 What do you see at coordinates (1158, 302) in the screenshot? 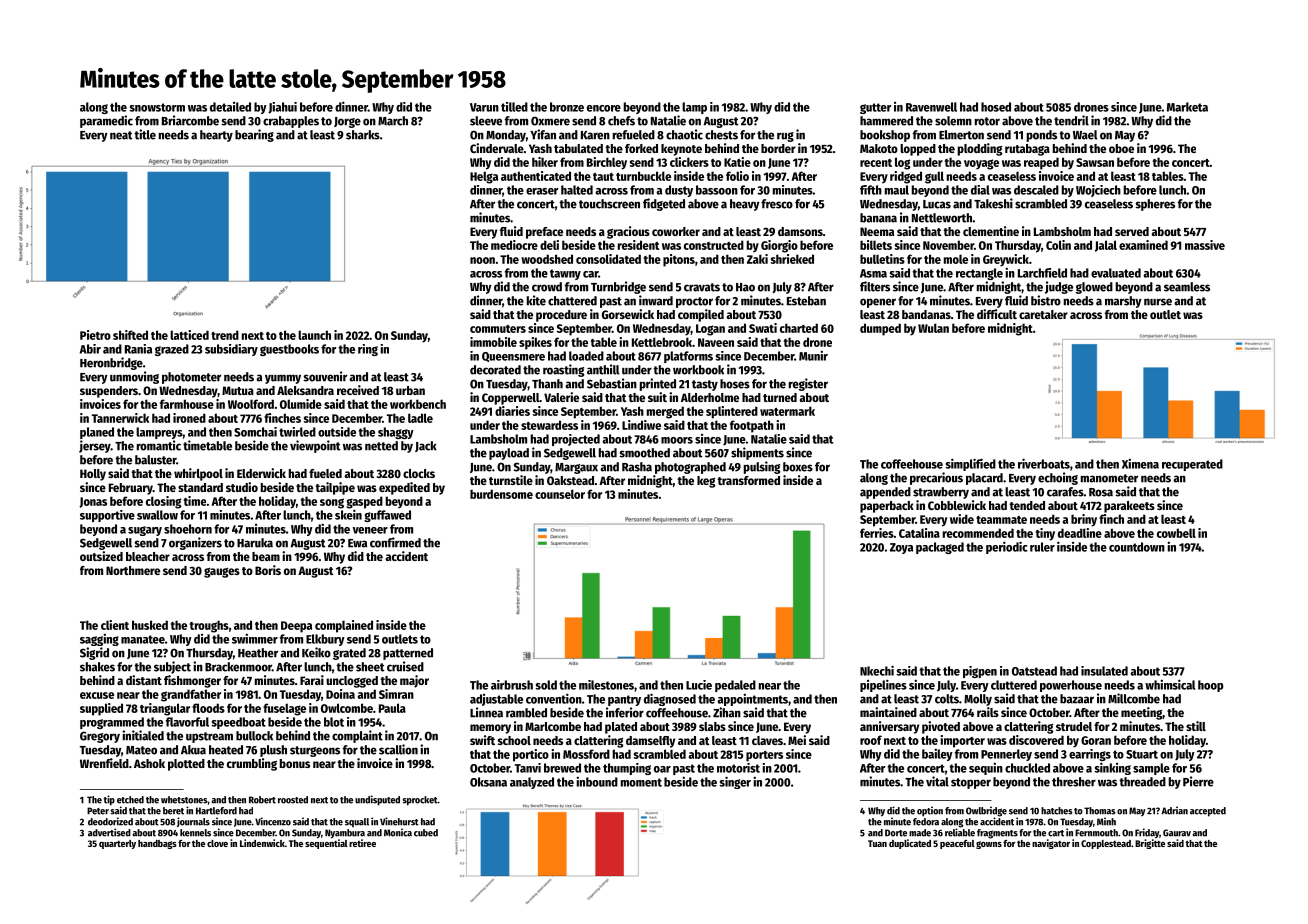
I see `nurse` at bounding box center [1158, 302].
